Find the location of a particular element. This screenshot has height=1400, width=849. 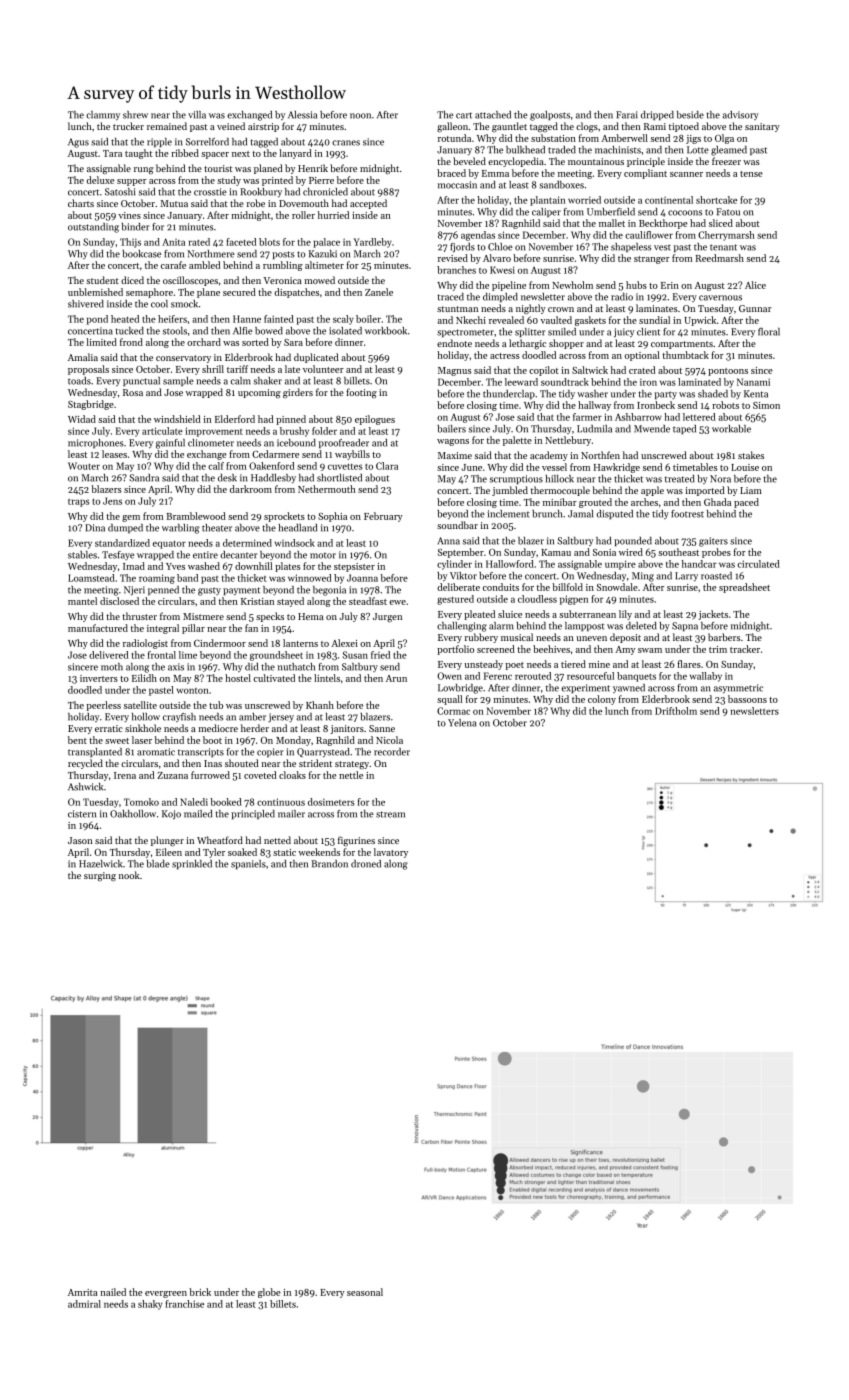

seasonal is located at coordinates (365, 1292).
